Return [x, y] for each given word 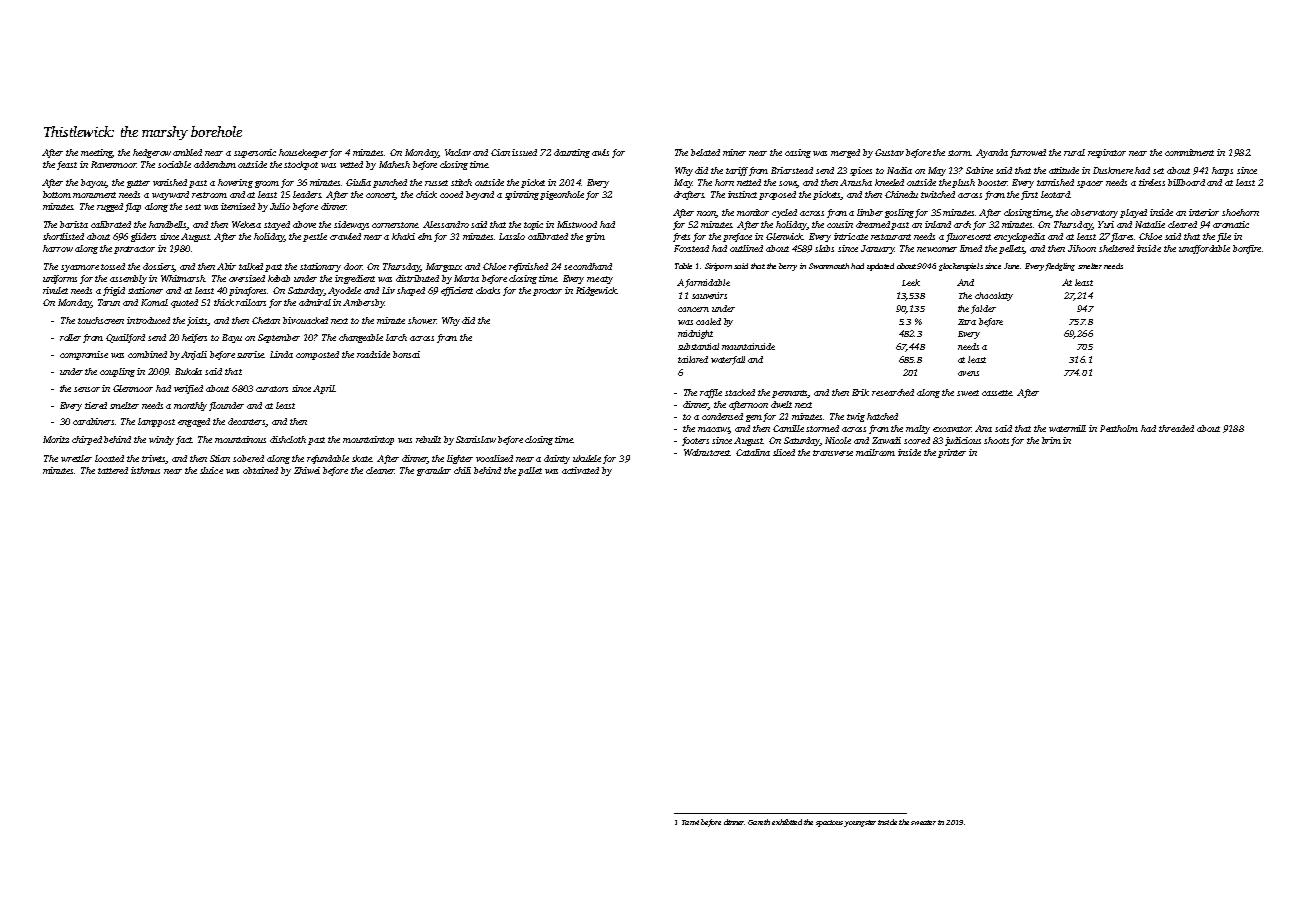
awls [600, 152]
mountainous [240, 439]
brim [1051, 440]
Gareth [759, 822]
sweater [923, 822]
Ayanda [992, 153]
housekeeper [303, 153]
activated [580, 470]
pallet [530, 471]
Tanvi [690, 822]
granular [434, 471]
